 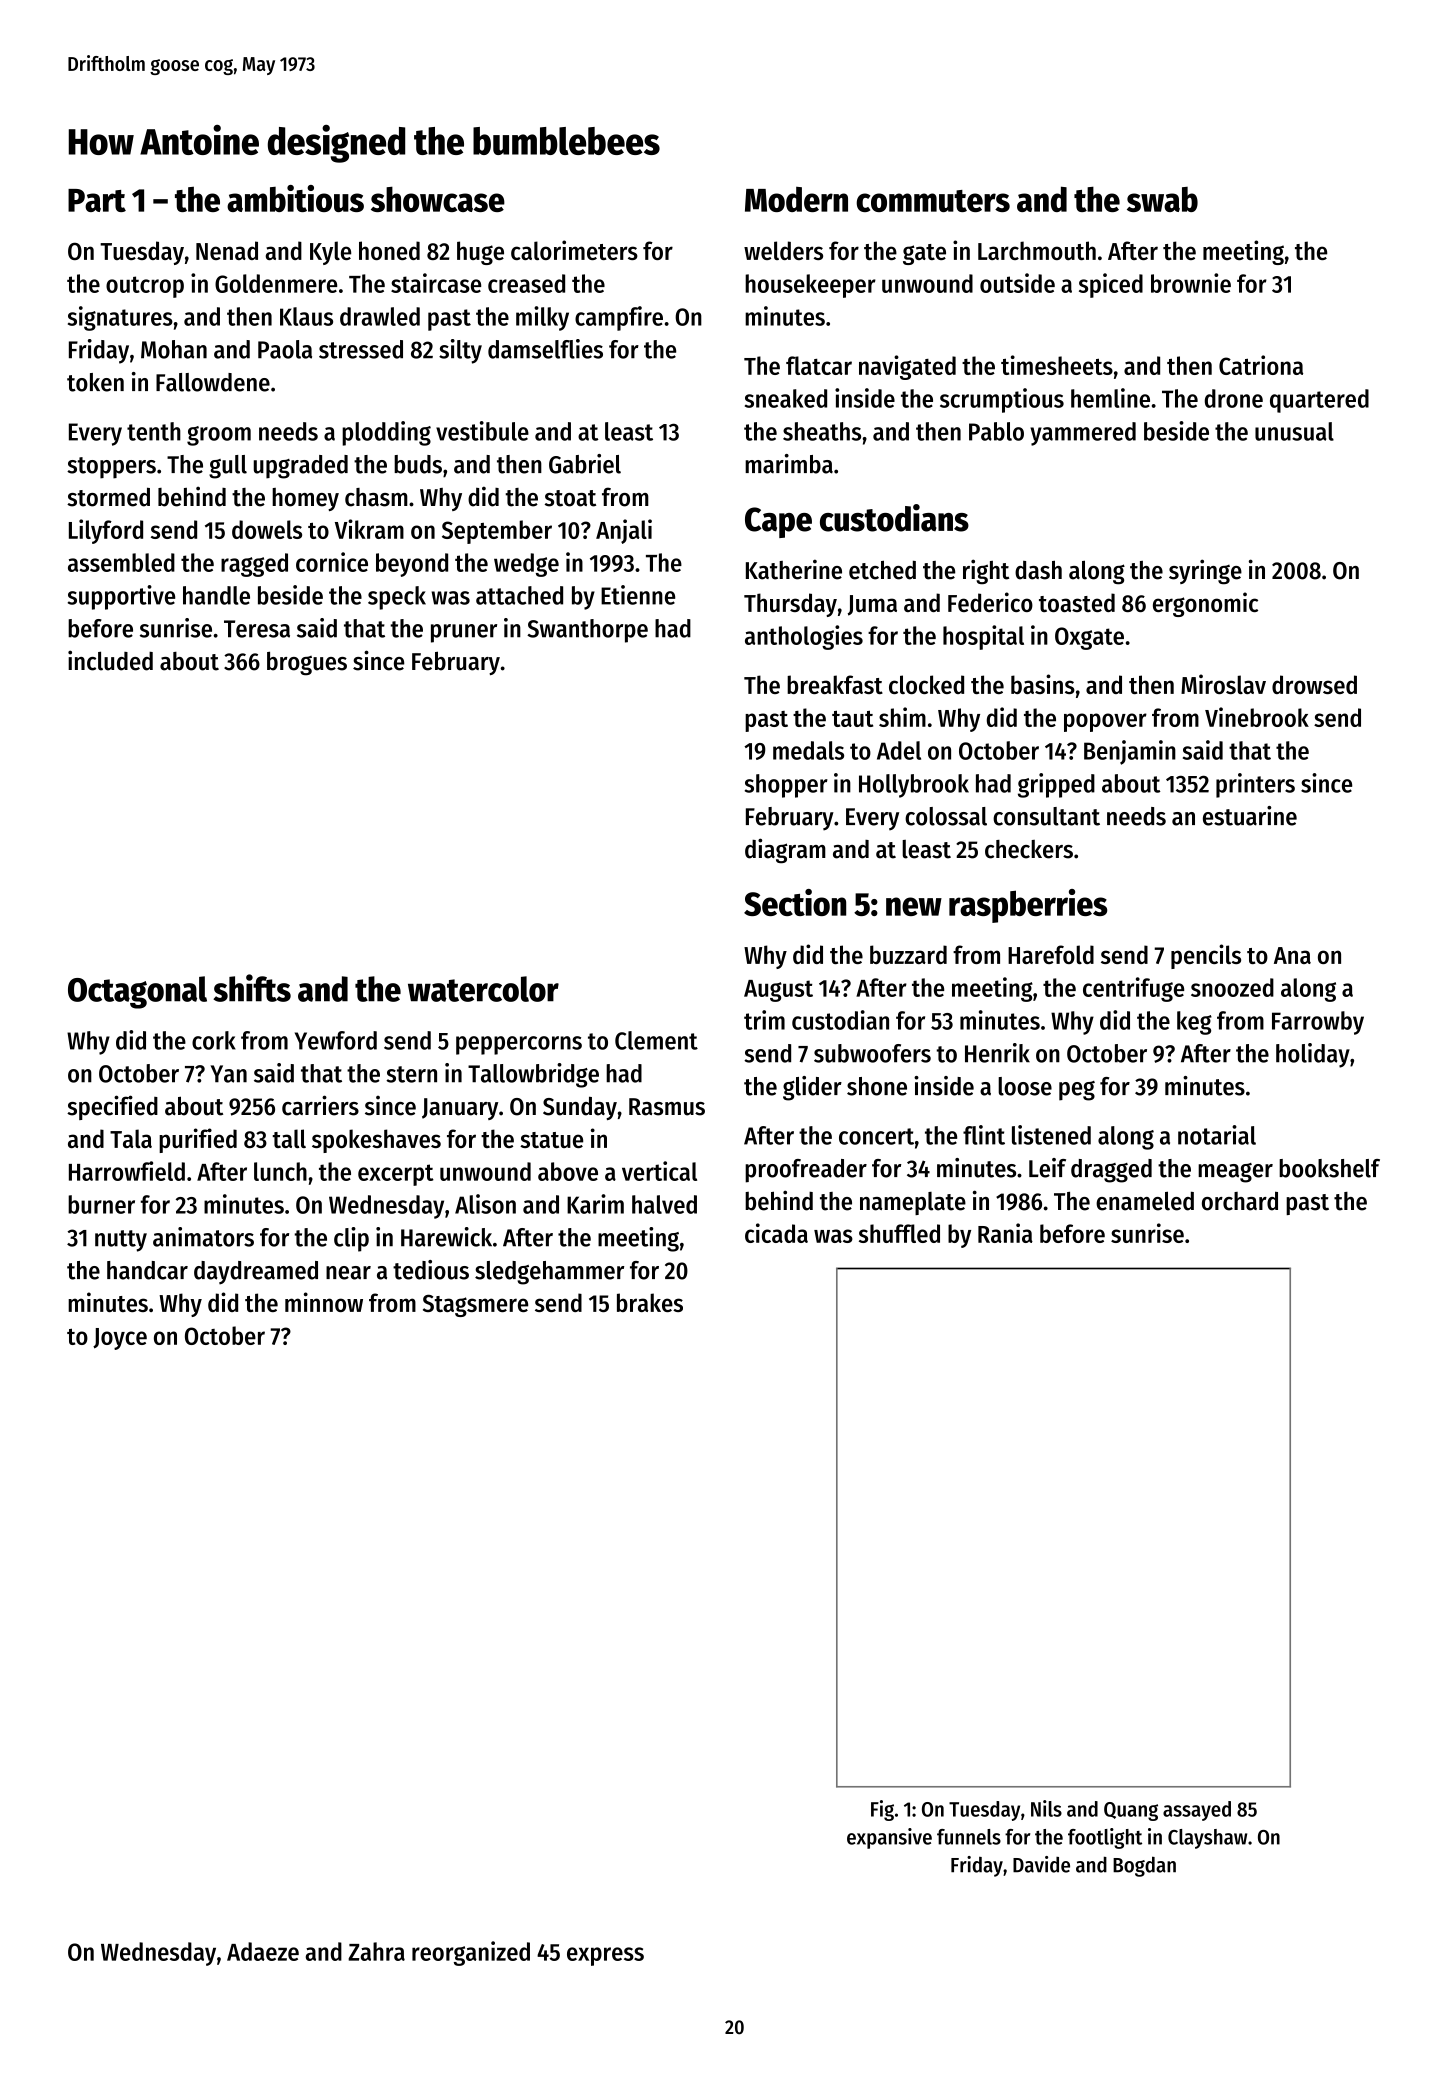 What do you see at coordinates (263, 1951) in the page?
I see `Adaeze` at bounding box center [263, 1951].
